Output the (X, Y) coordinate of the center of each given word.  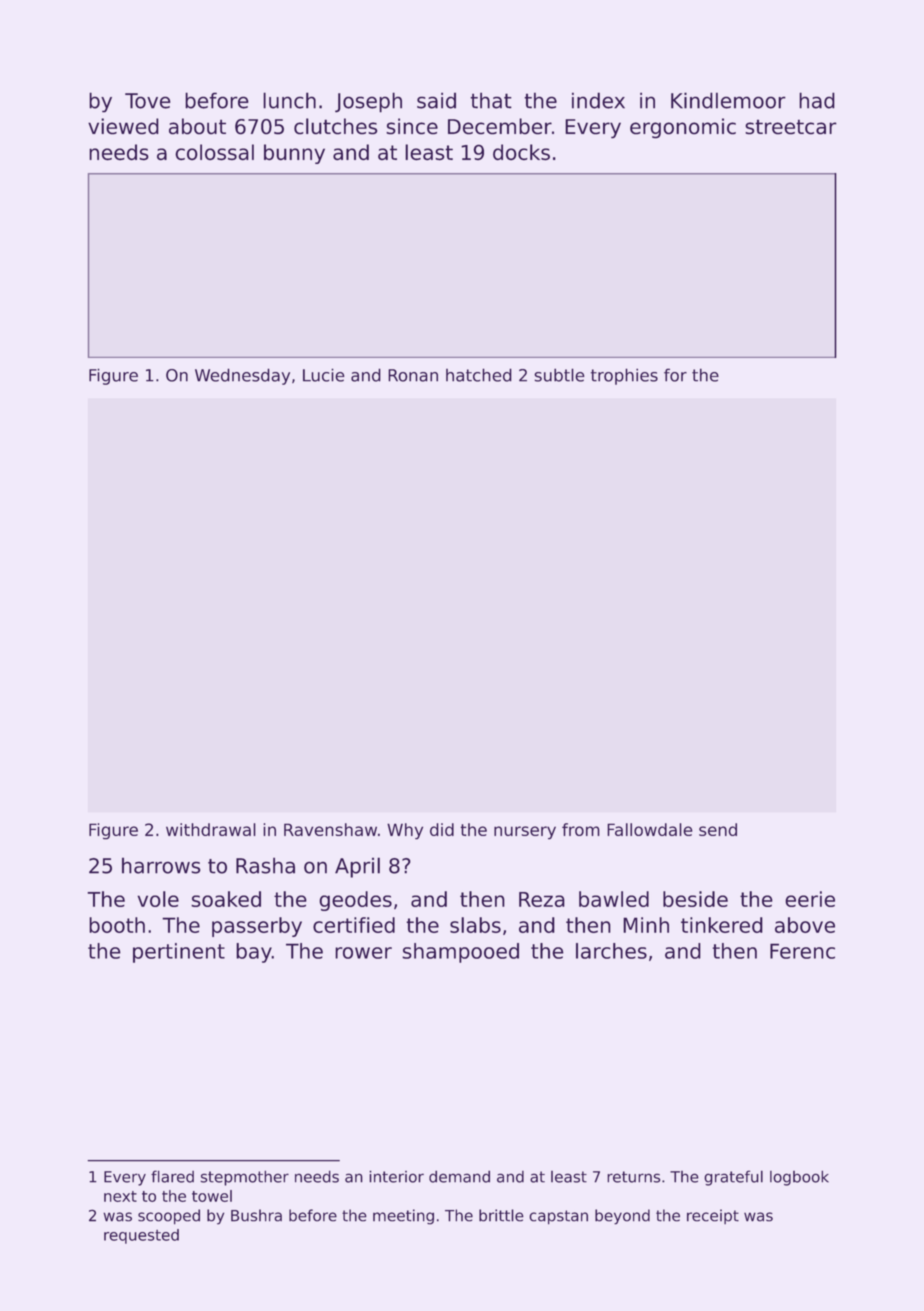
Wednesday (242, 376)
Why (405, 831)
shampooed (460, 953)
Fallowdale (650, 829)
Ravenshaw (330, 829)
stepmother (244, 1178)
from (581, 829)
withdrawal (211, 829)
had (817, 100)
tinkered (722, 925)
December (500, 126)
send (718, 829)
